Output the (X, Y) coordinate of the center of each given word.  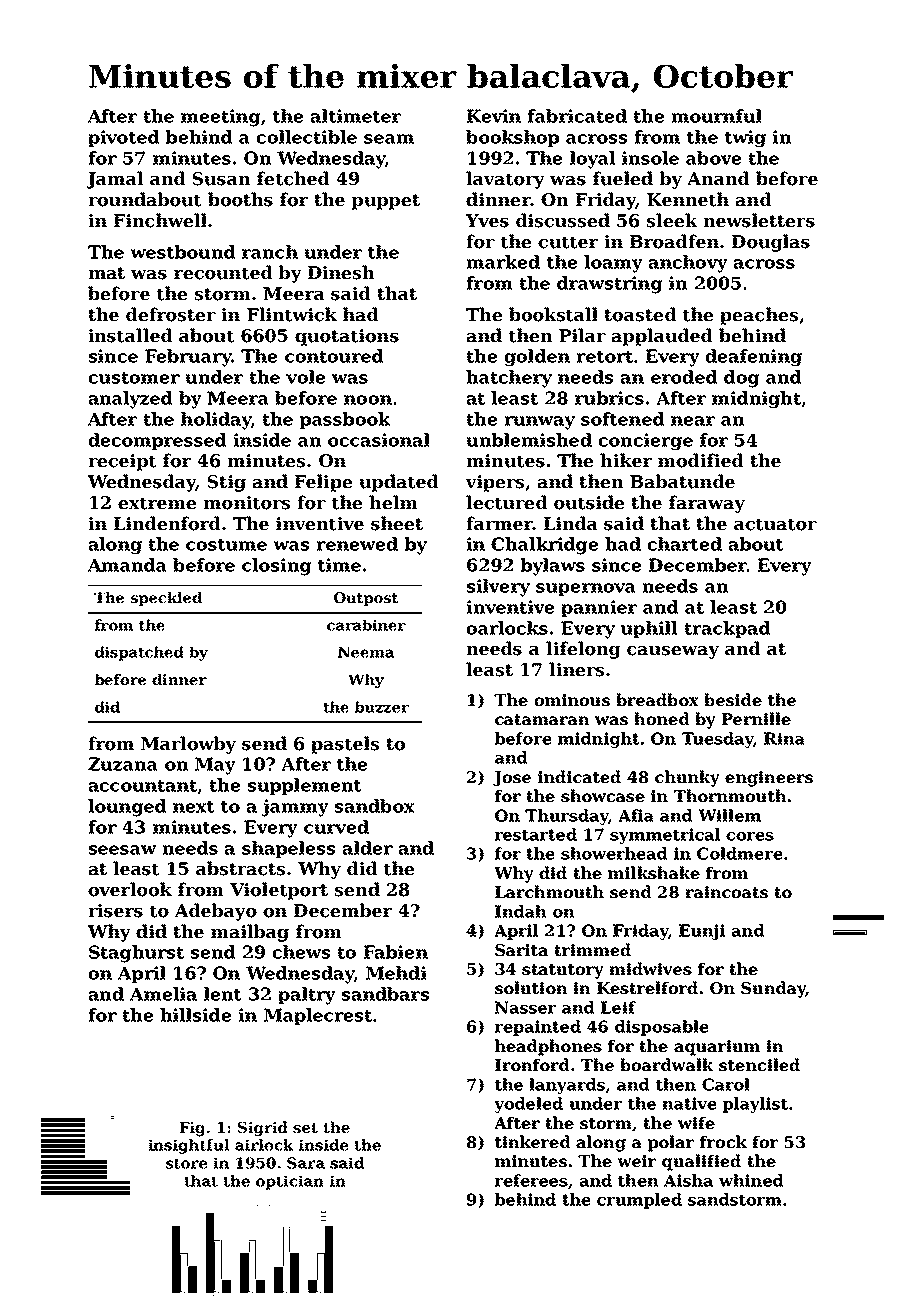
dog (742, 379)
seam (389, 139)
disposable (662, 1028)
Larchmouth (549, 892)
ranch (270, 252)
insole (650, 158)
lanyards (567, 1086)
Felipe (324, 483)
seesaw (122, 850)
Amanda (127, 565)
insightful (189, 1146)
